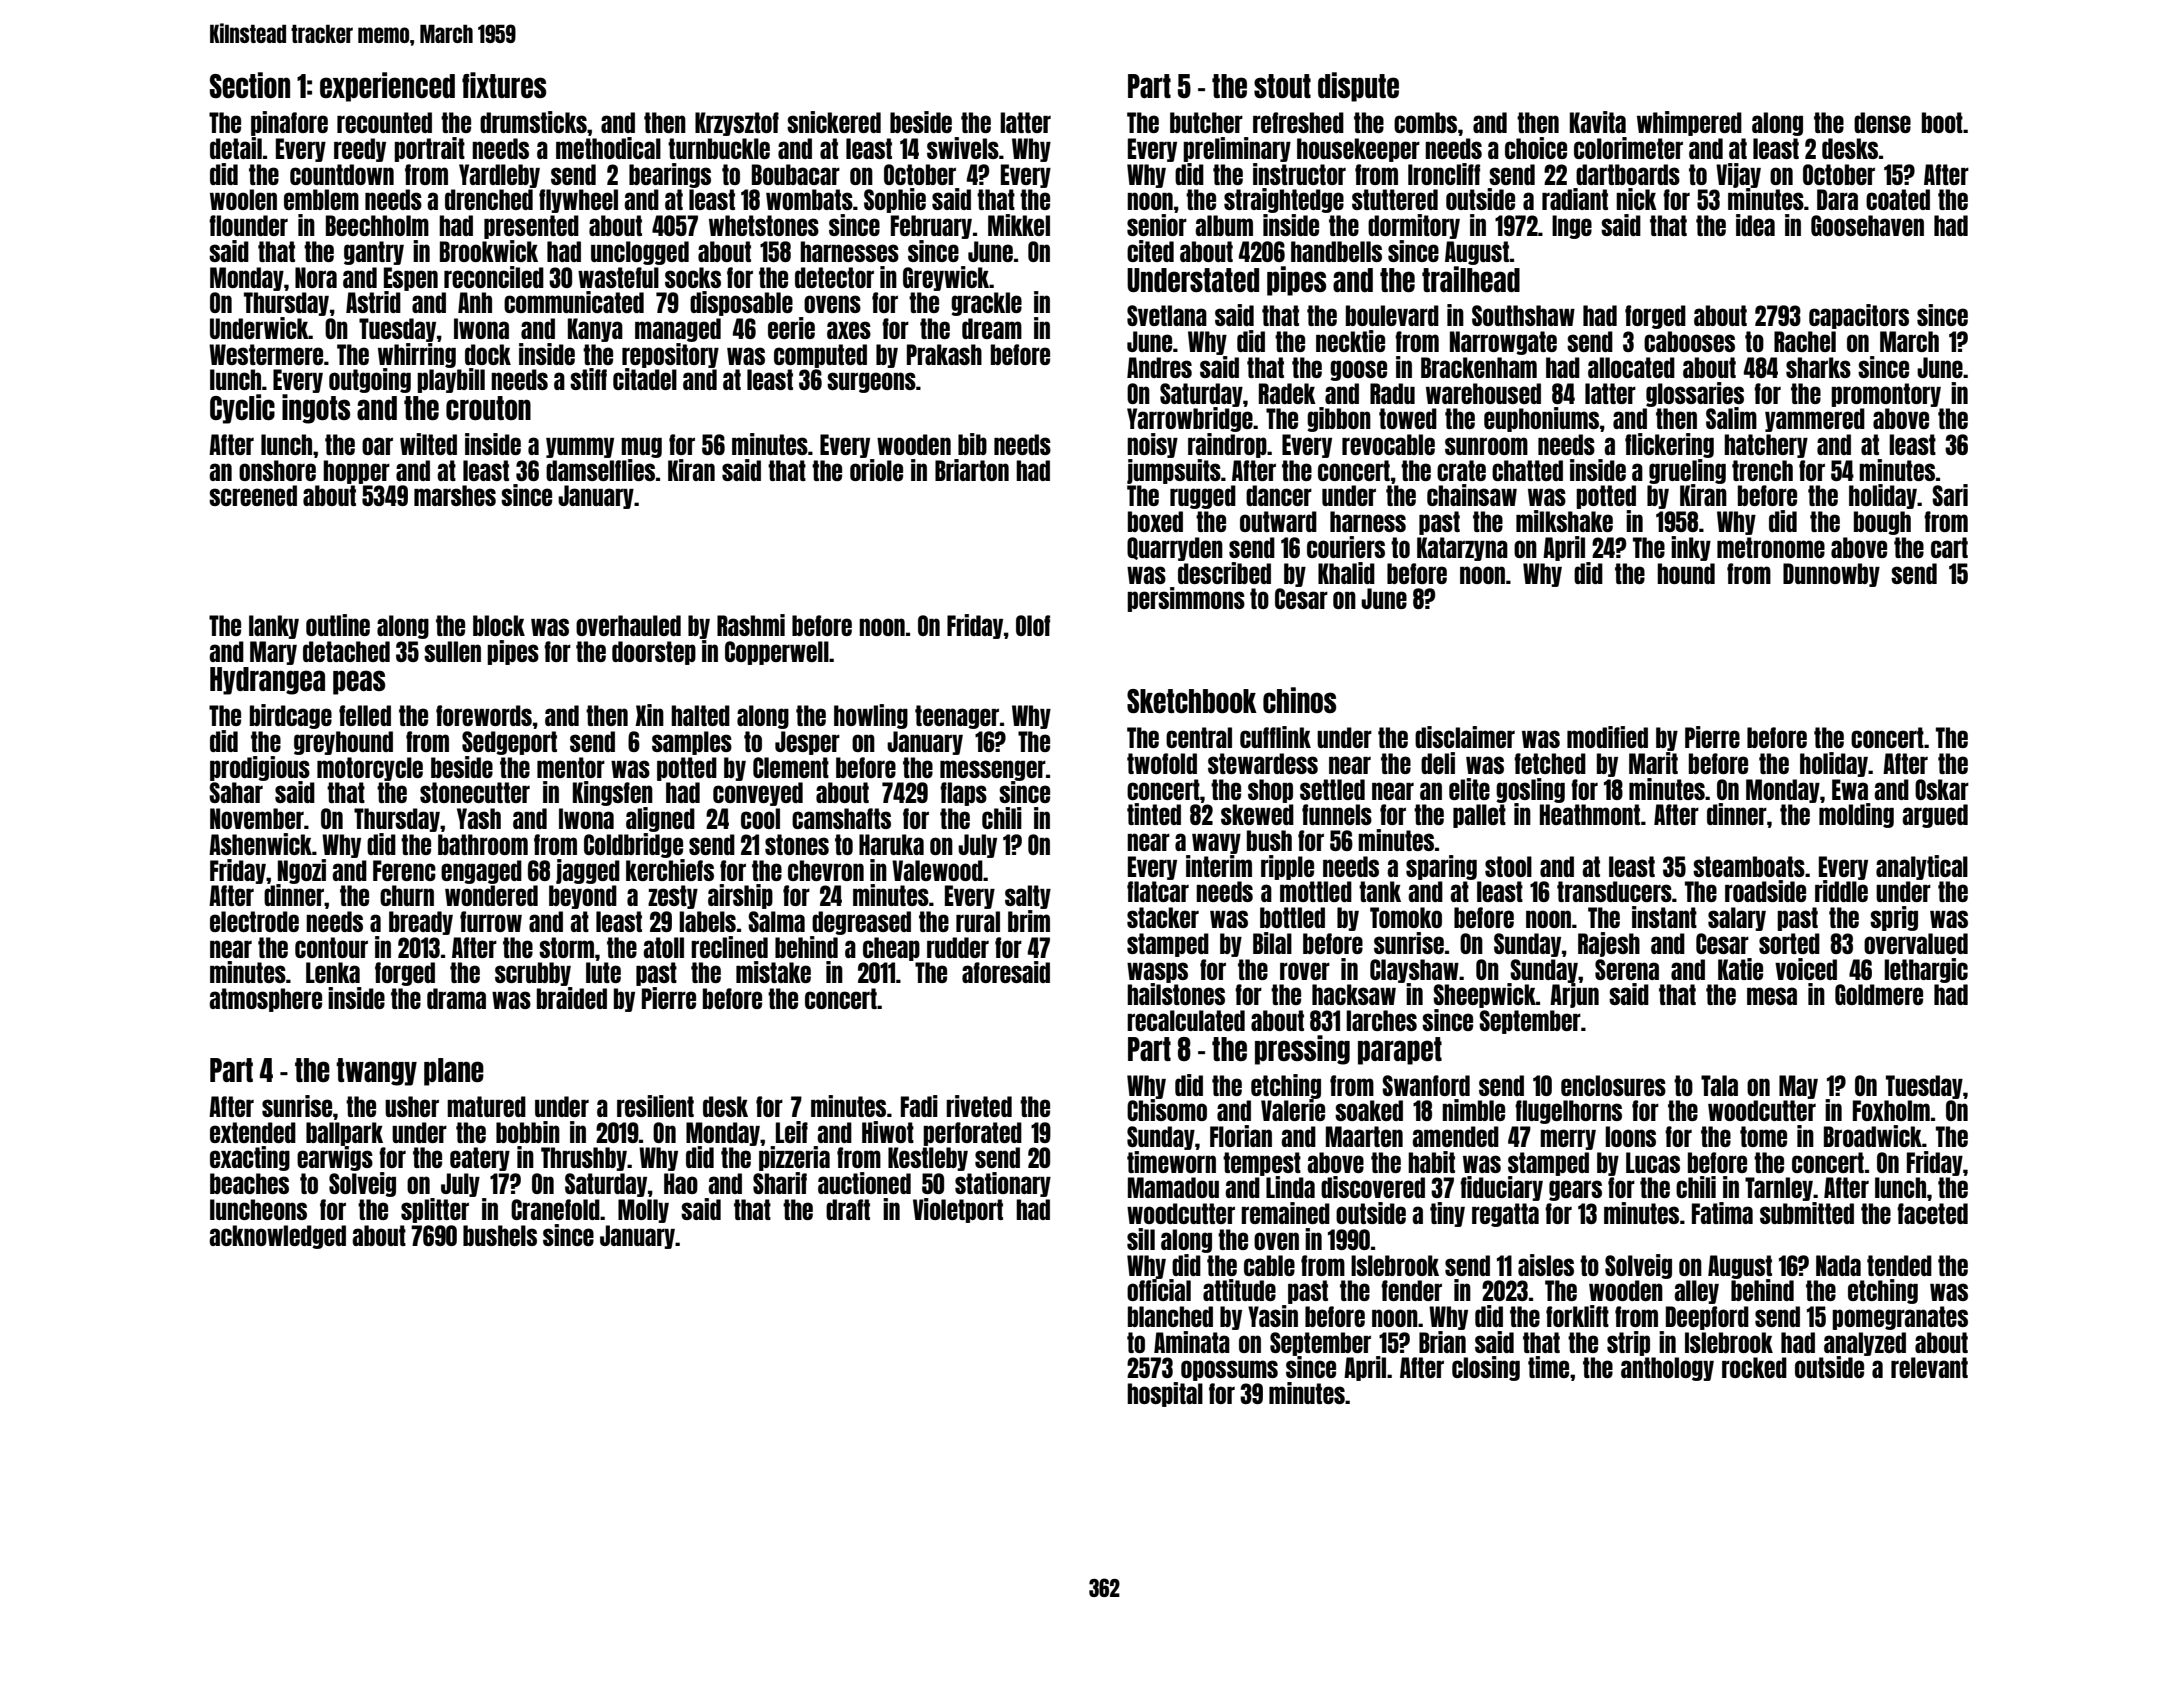 The height and width of the document is (1683, 2178). What do you see at coordinates (979, 1106) in the document?
I see `riveted` at bounding box center [979, 1106].
